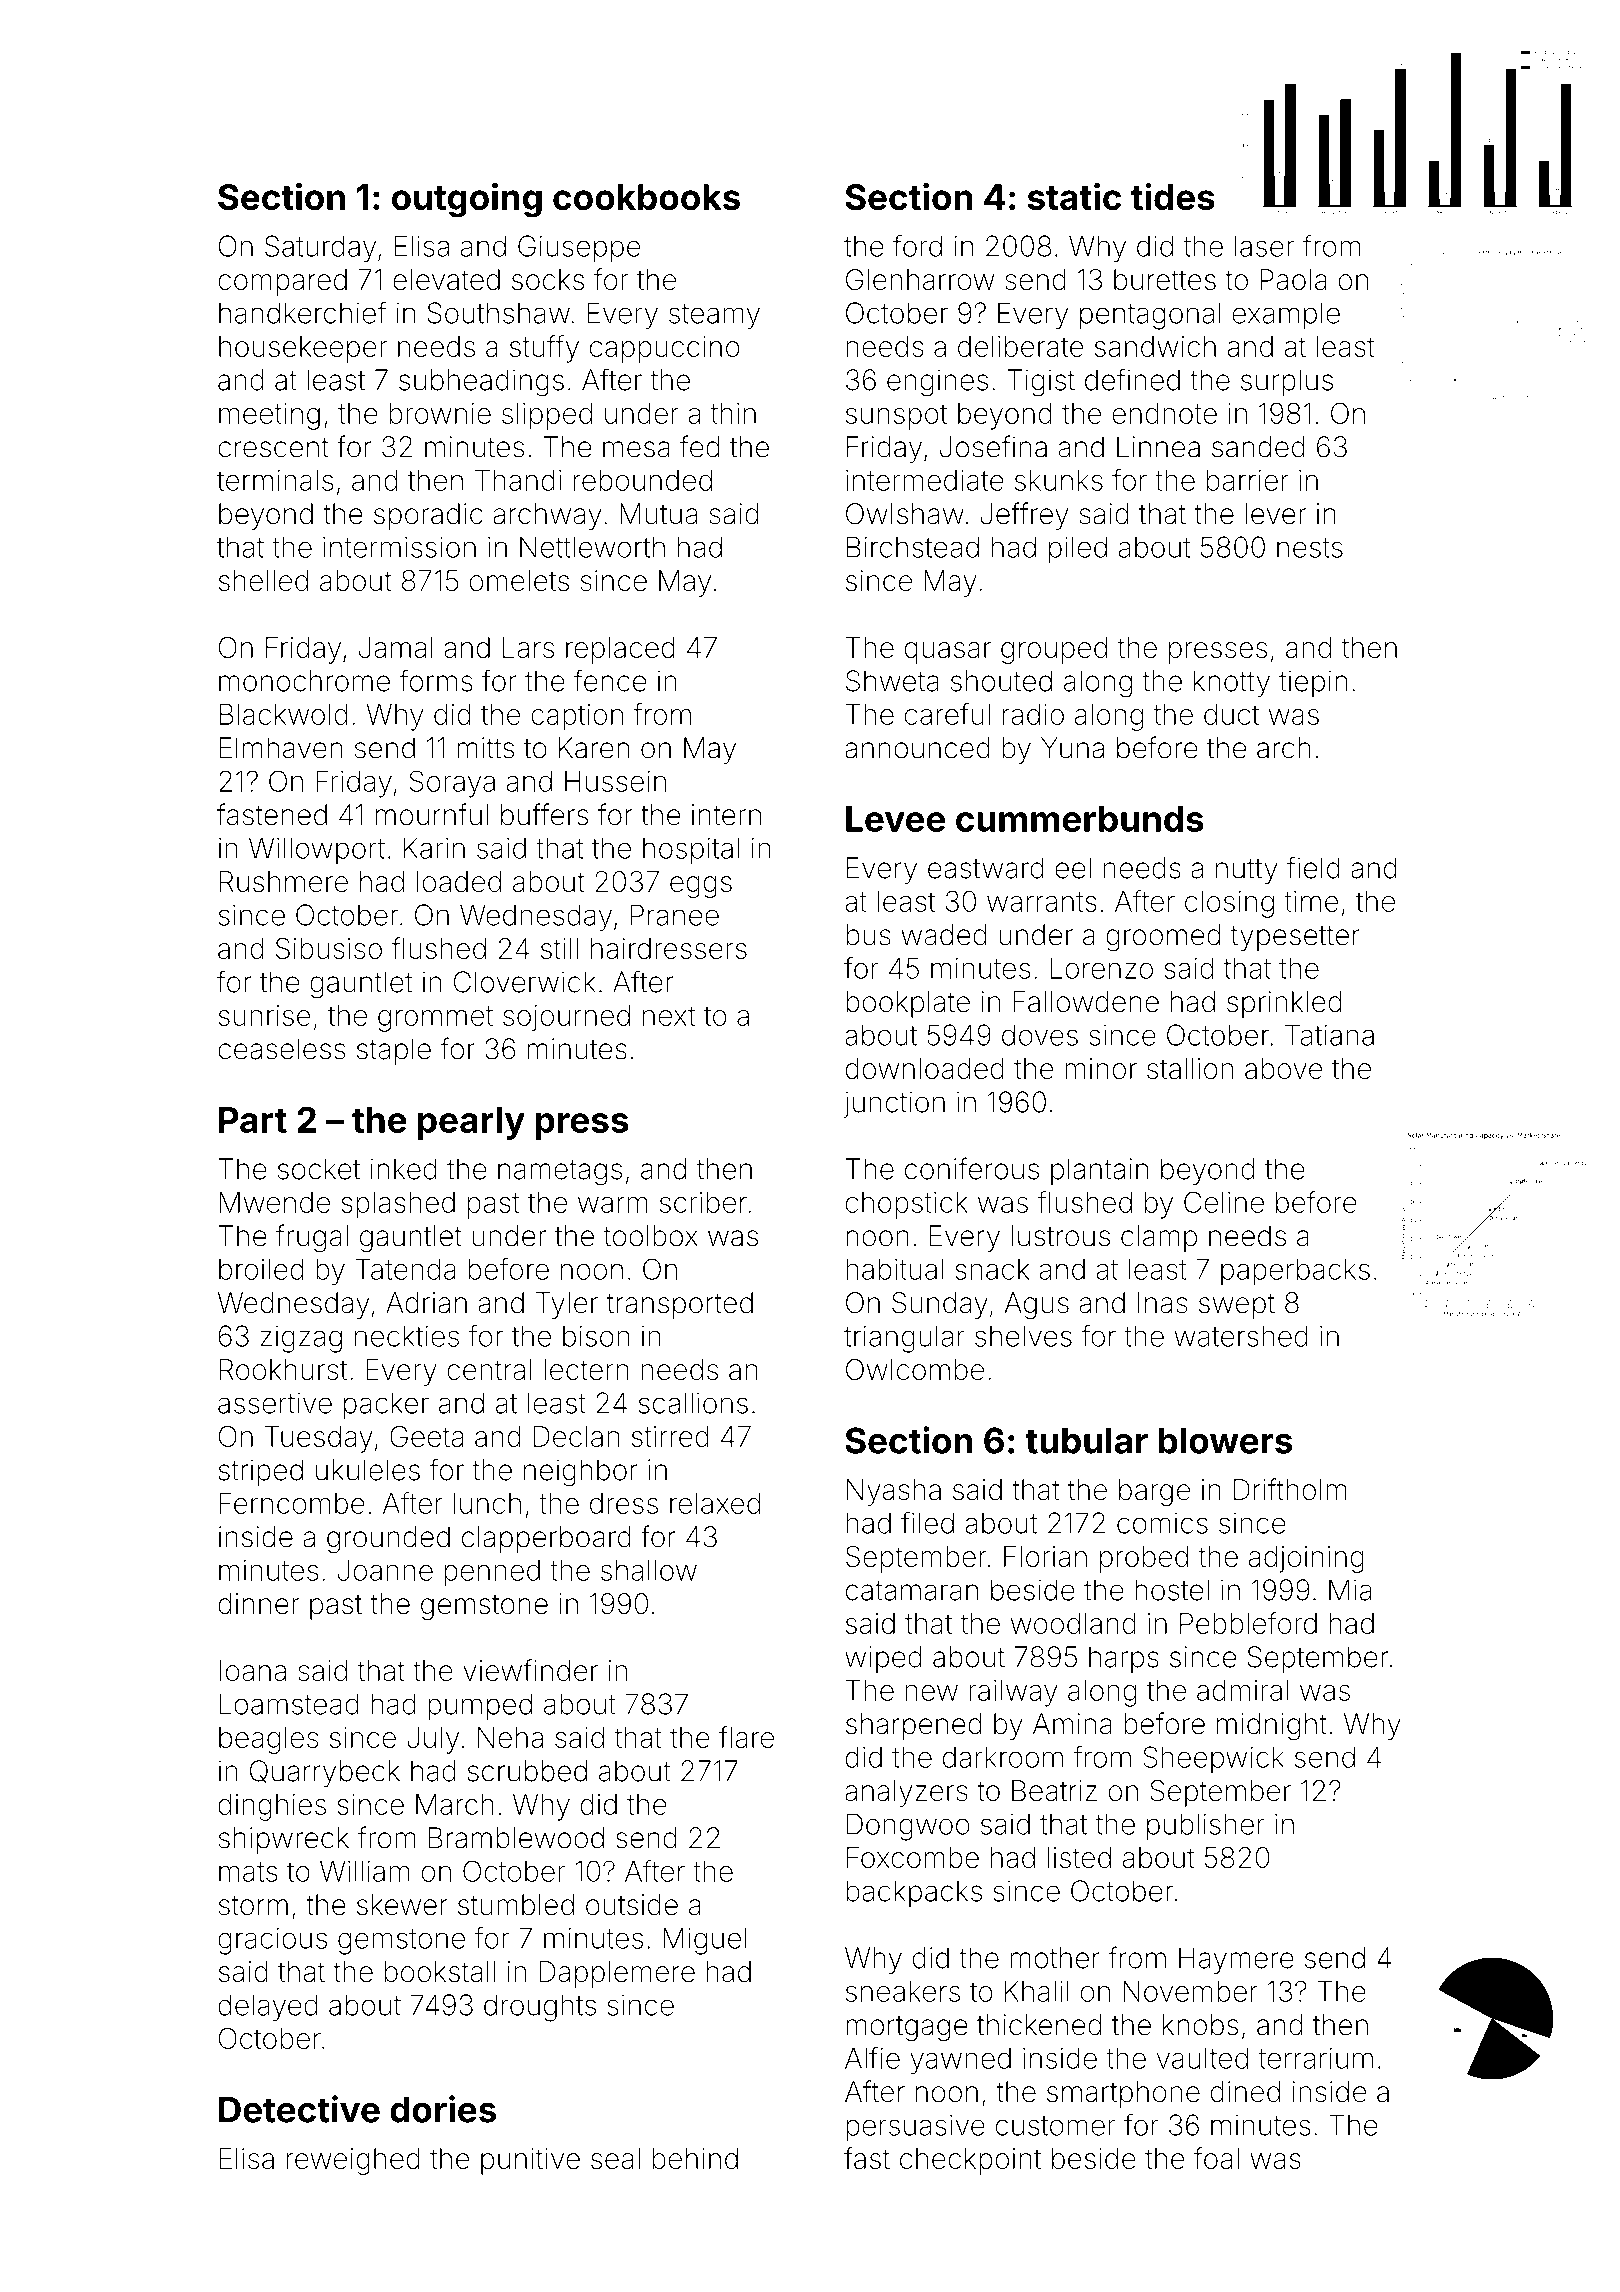 The height and width of the document is (2292, 1620). Describe the element at coordinates (304, 681) in the document. I see `monochrome` at that location.
